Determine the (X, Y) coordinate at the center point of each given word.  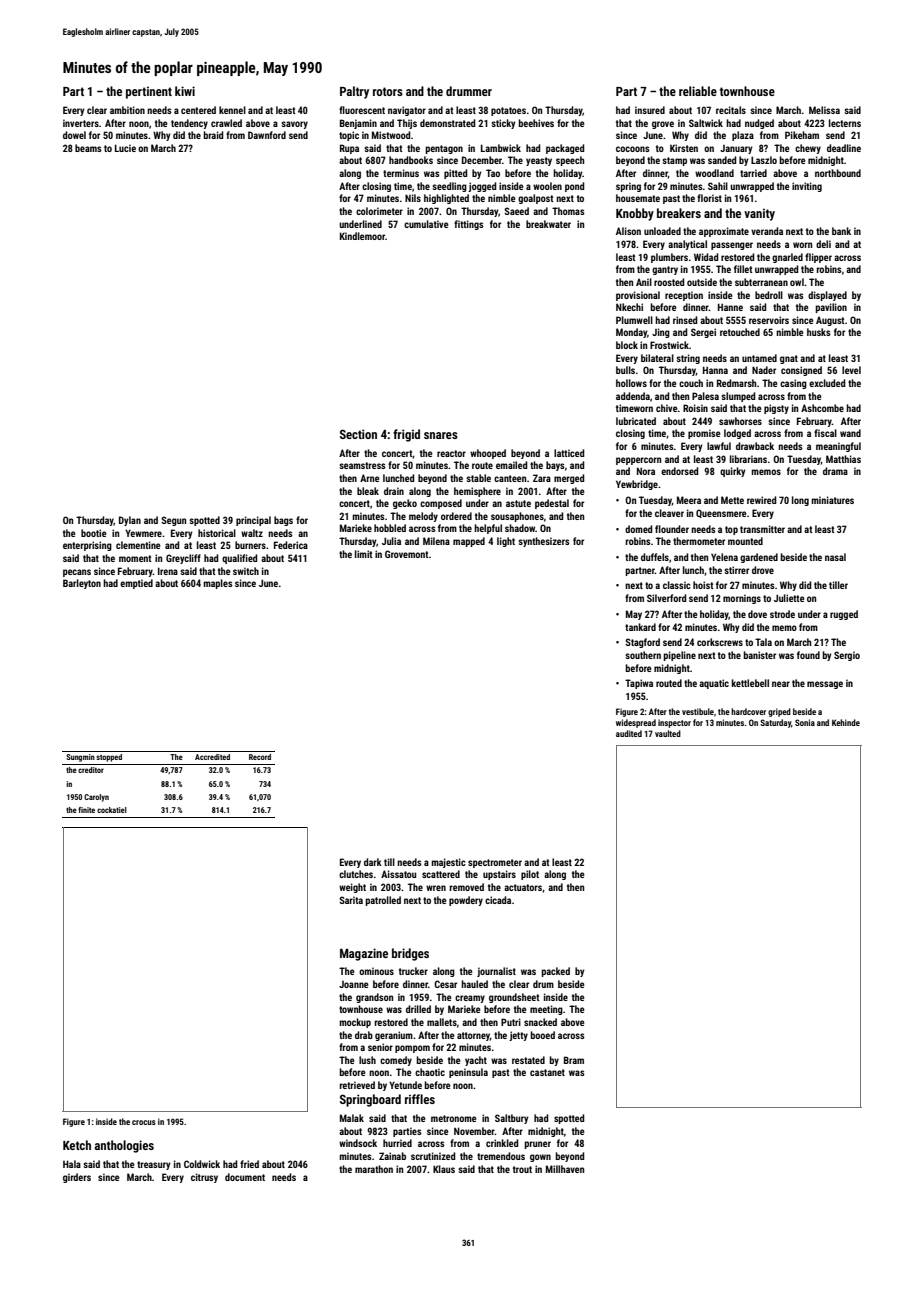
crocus (144, 1122)
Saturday (775, 723)
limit (364, 554)
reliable (698, 91)
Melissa (824, 110)
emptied (136, 584)
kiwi (185, 91)
